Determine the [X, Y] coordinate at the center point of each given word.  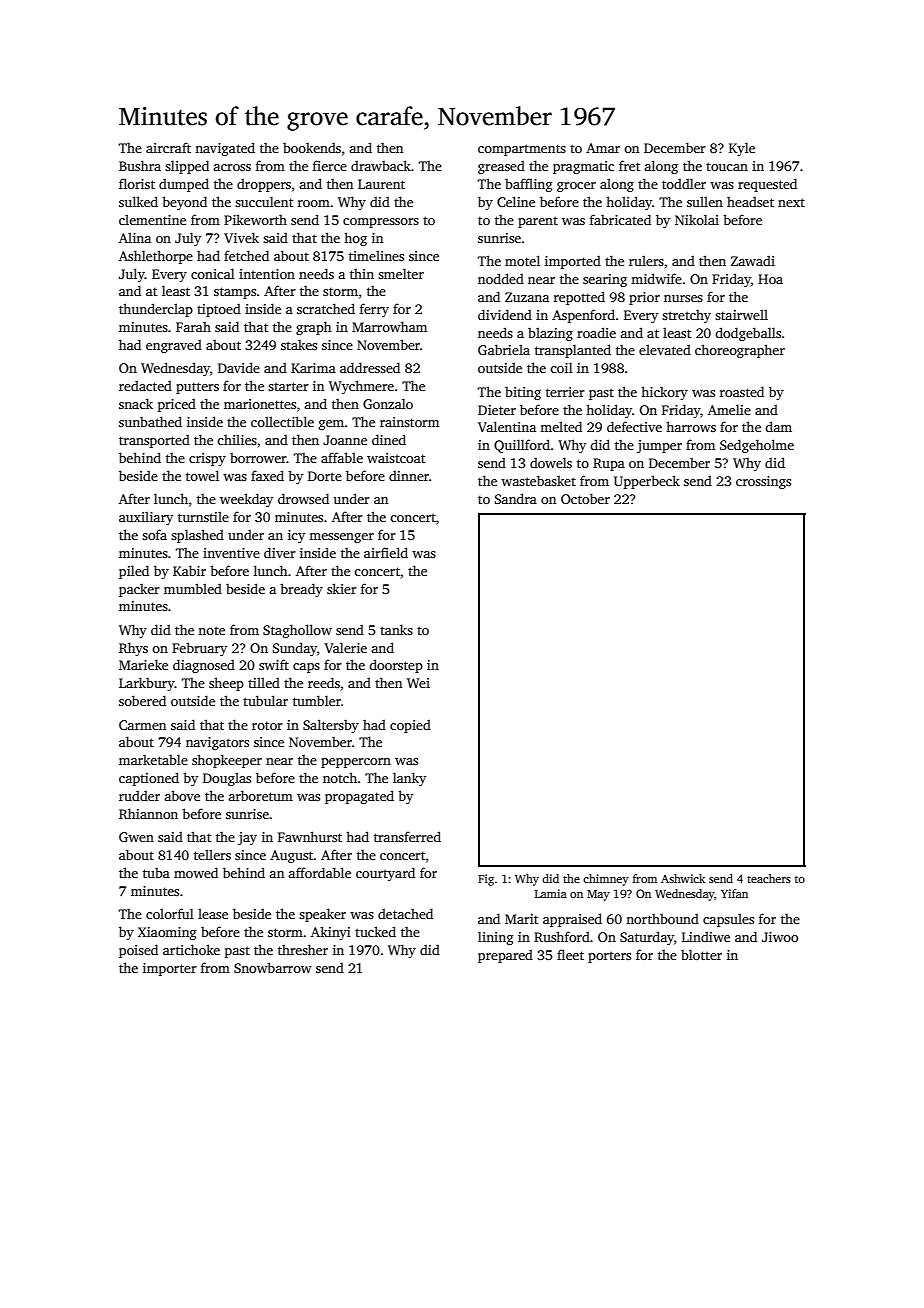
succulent [264, 201]
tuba [156, 873]
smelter [401, 273]
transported [154, 441]
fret [629, 165]
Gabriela [504, 349]
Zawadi [753, 260]
